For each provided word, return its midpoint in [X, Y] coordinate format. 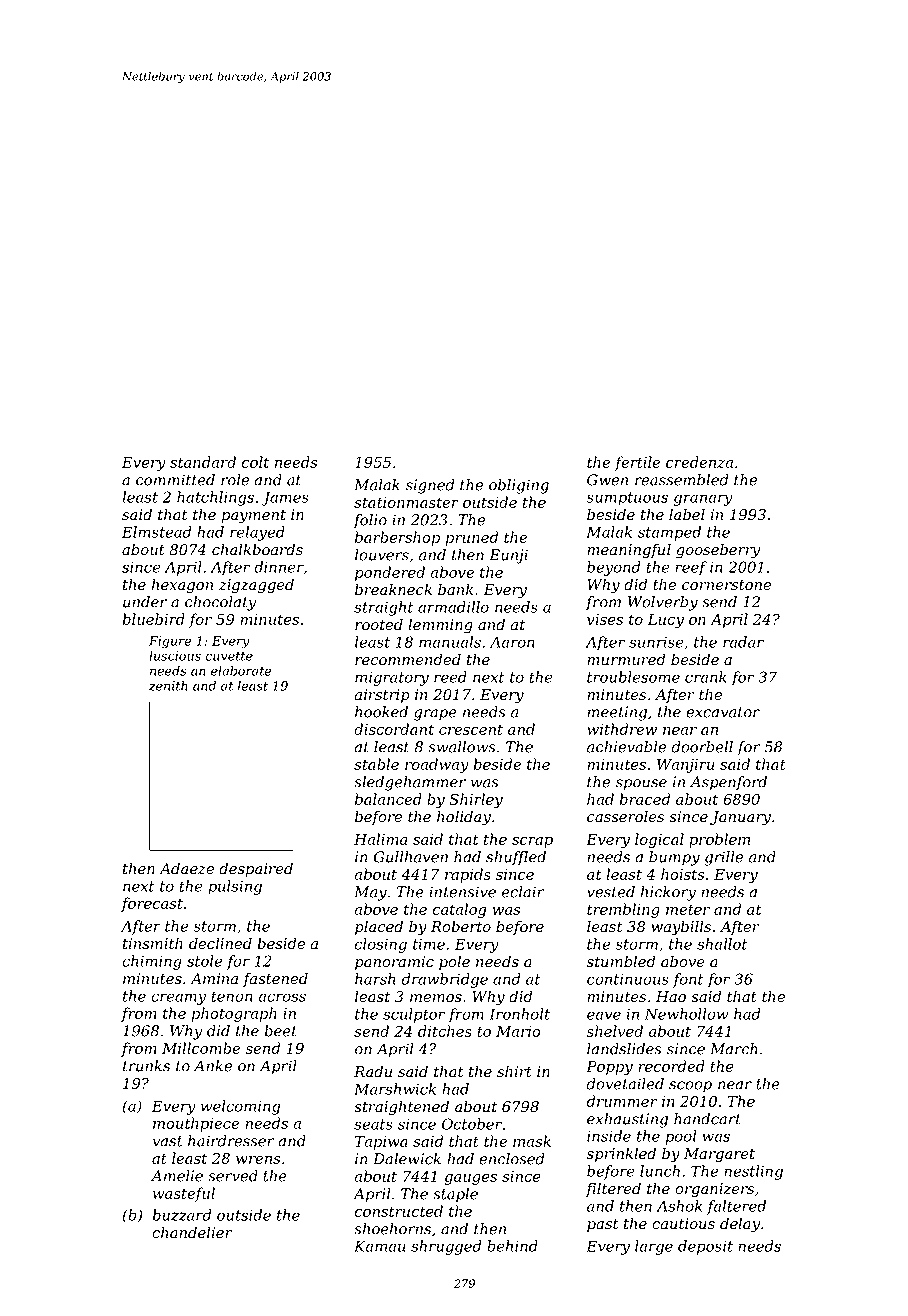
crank [706, 677]
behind [512, 1246]
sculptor [414, 1015]
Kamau [380, 1246]
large [654, 1247]
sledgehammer [410, 783]
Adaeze [186, 868]
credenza [699, 462]
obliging [519, 486]
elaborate [241, 671]
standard [203, 462]
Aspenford [728, 783]
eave [604, 1015]
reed [450, 677]
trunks [146, 1066]
